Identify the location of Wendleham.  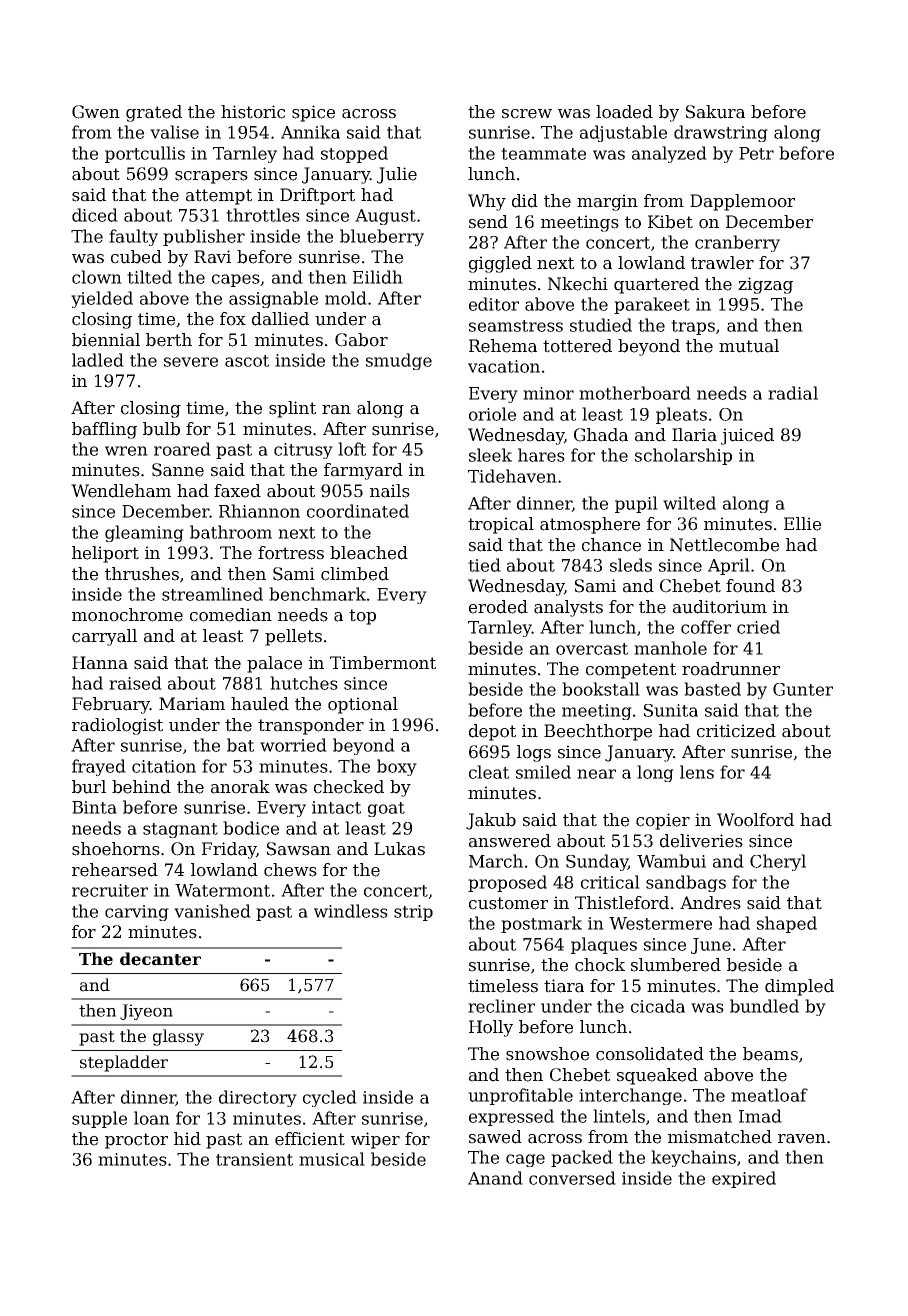
(121, 491).
